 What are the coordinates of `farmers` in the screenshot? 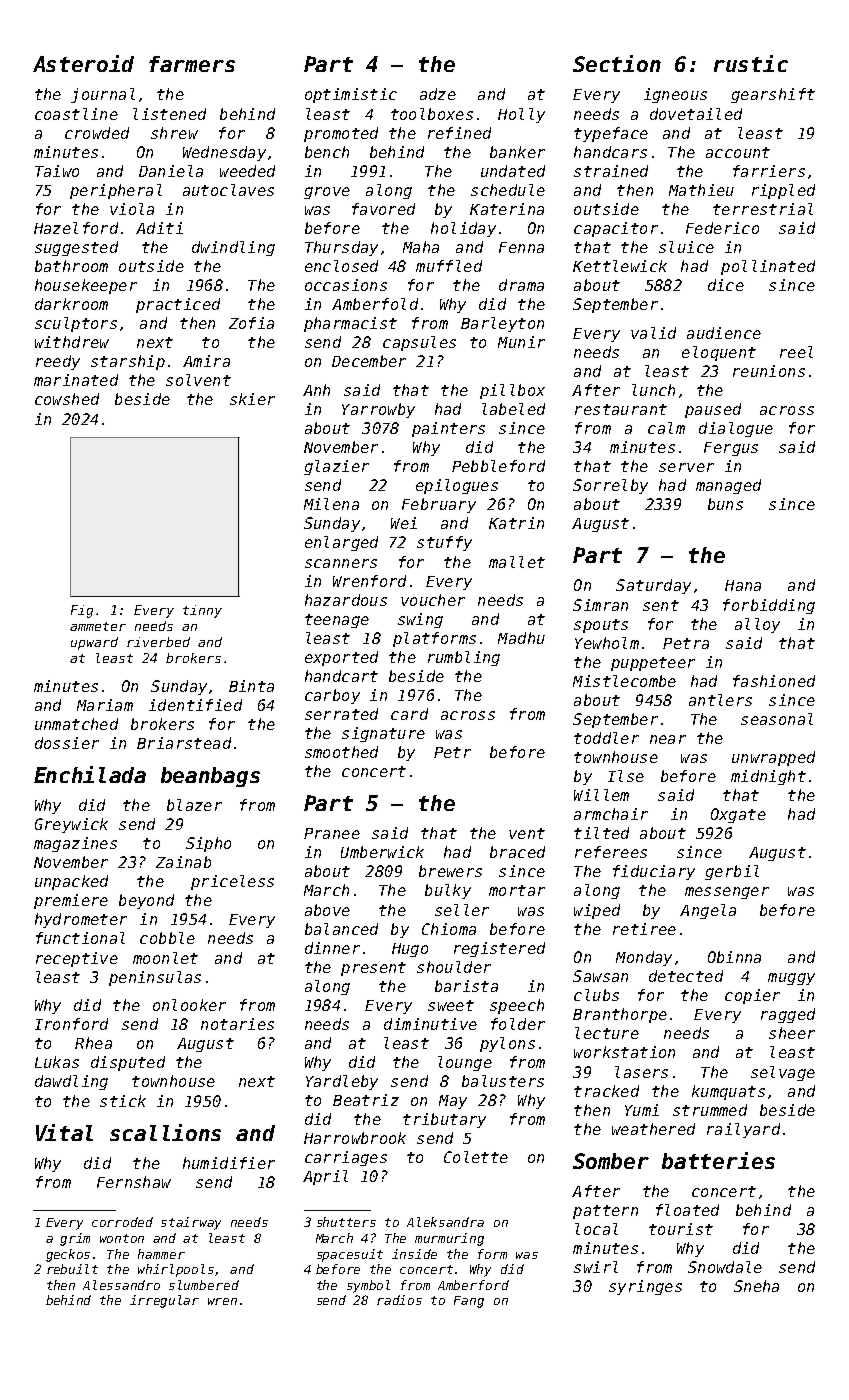 It's located at (192, 64).
